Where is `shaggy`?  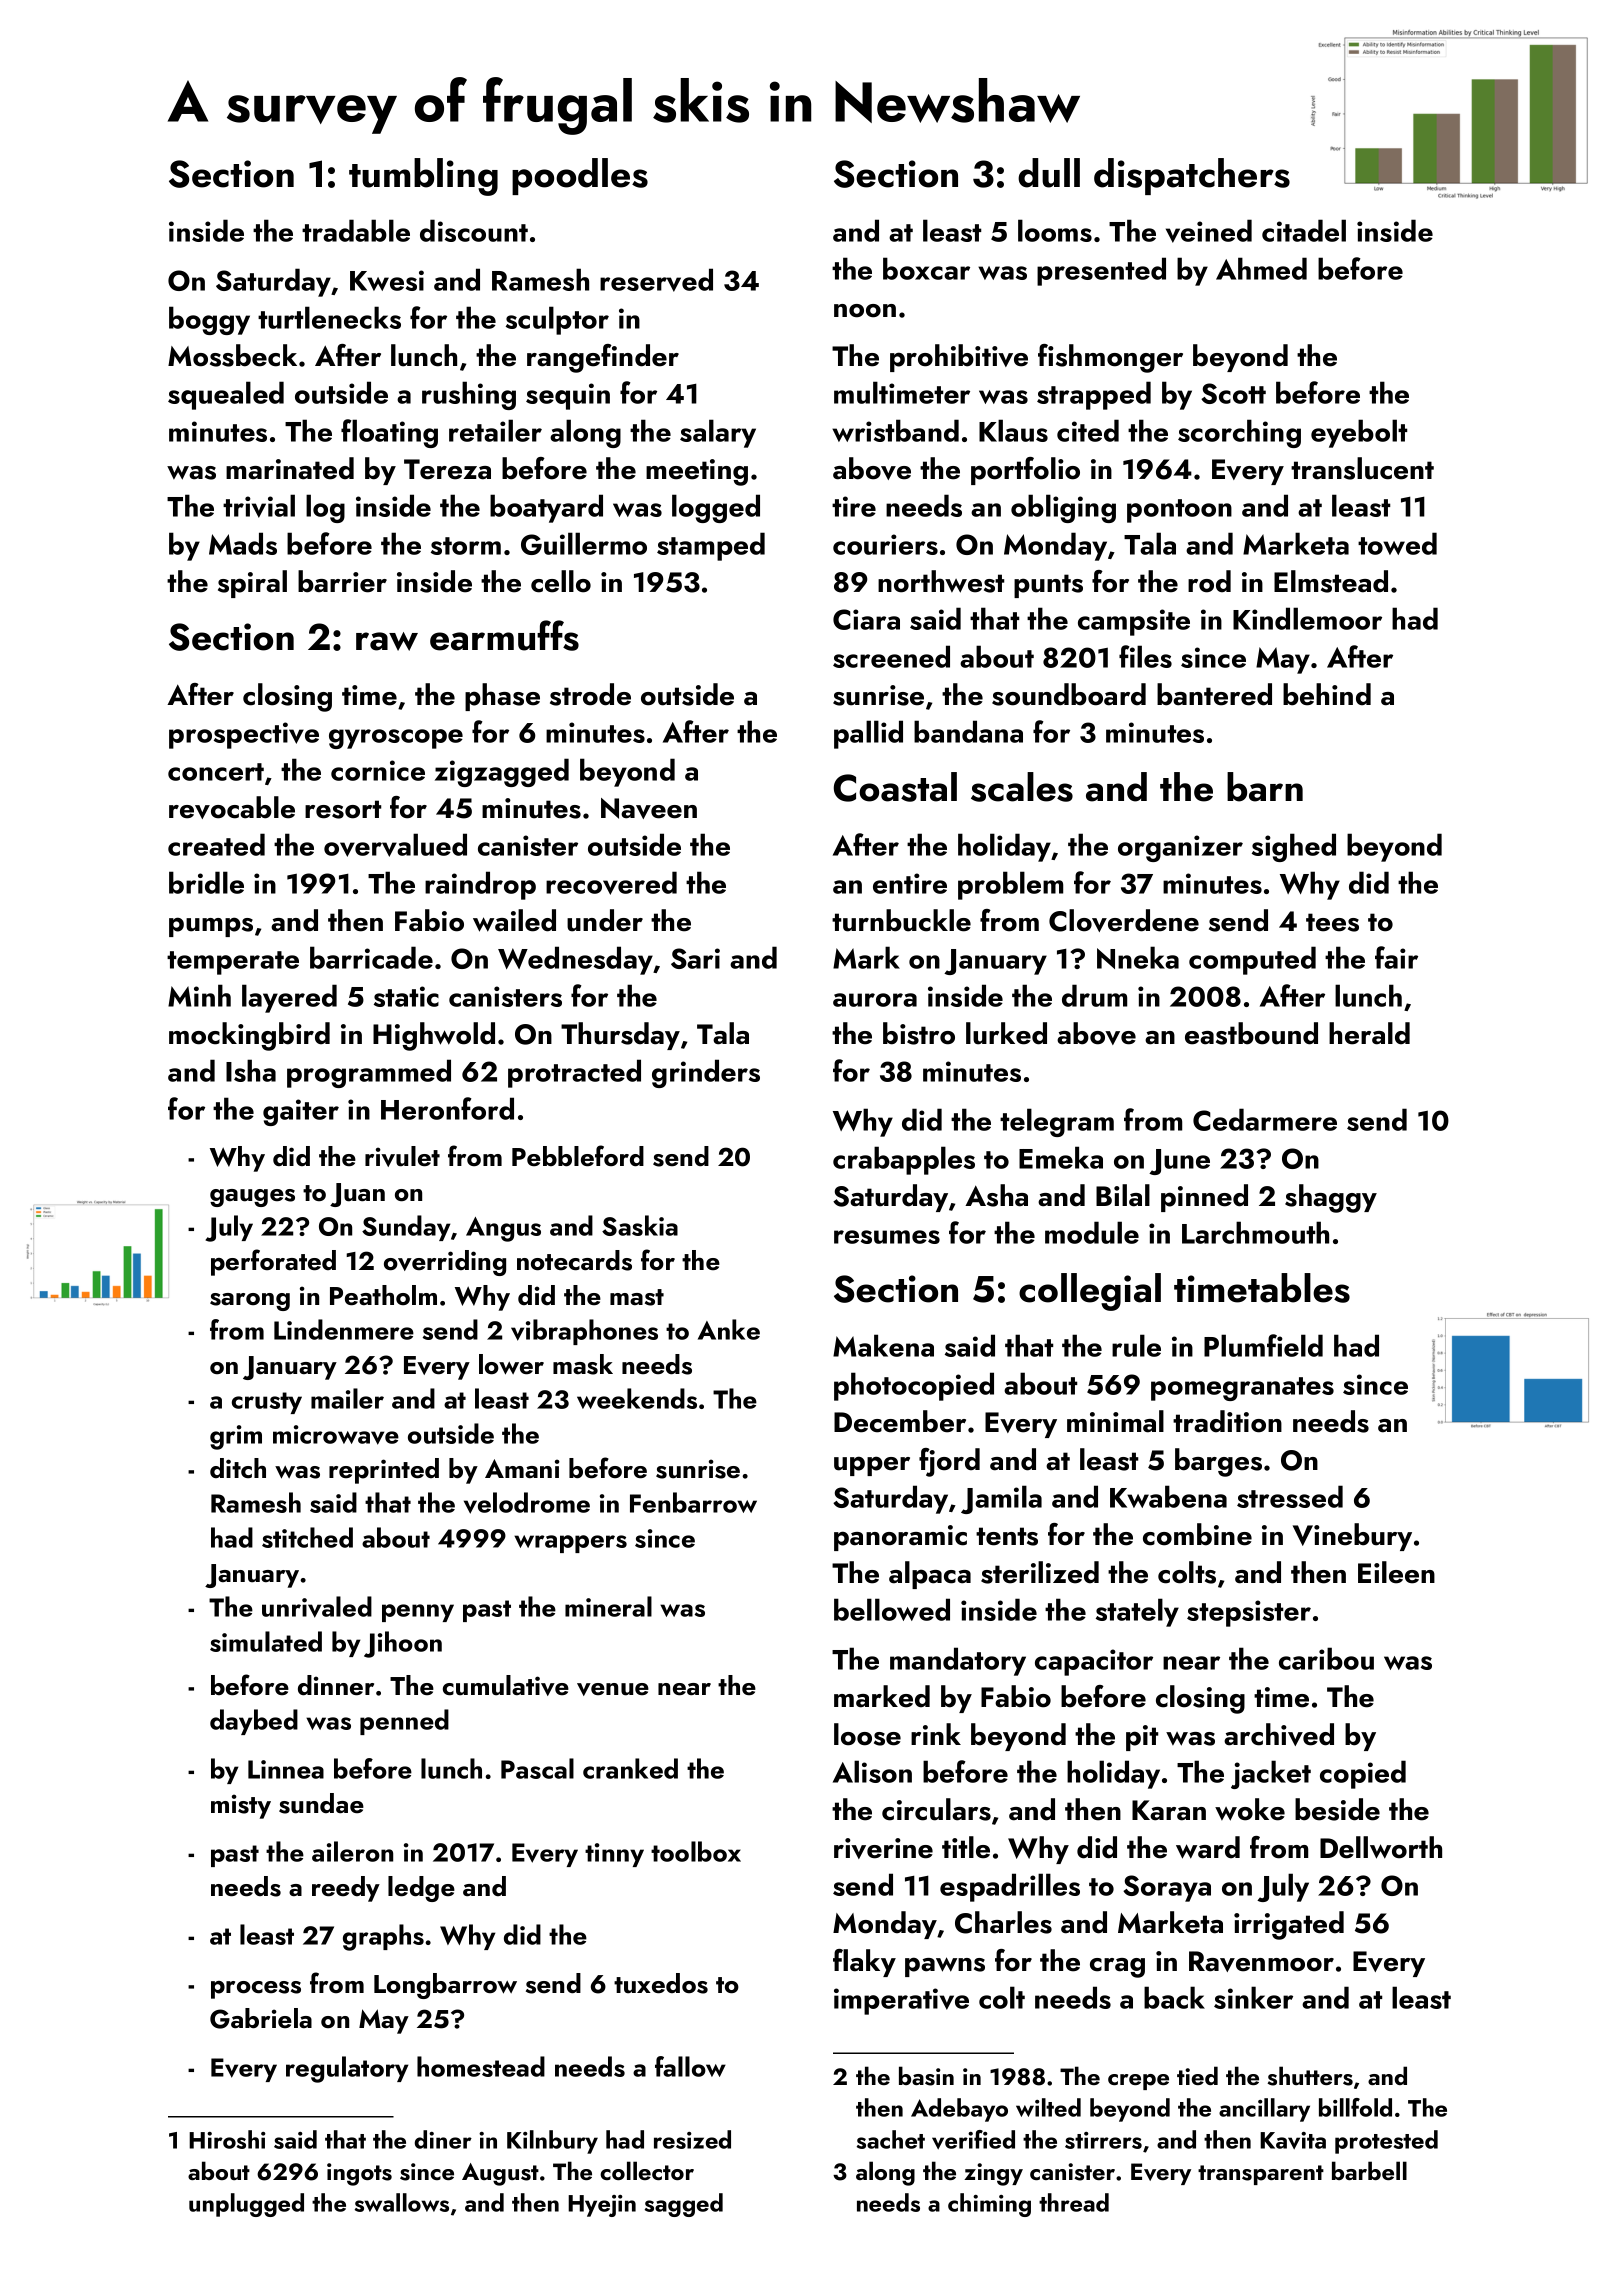
shaggy is located at coordinates (1331, 1198).
